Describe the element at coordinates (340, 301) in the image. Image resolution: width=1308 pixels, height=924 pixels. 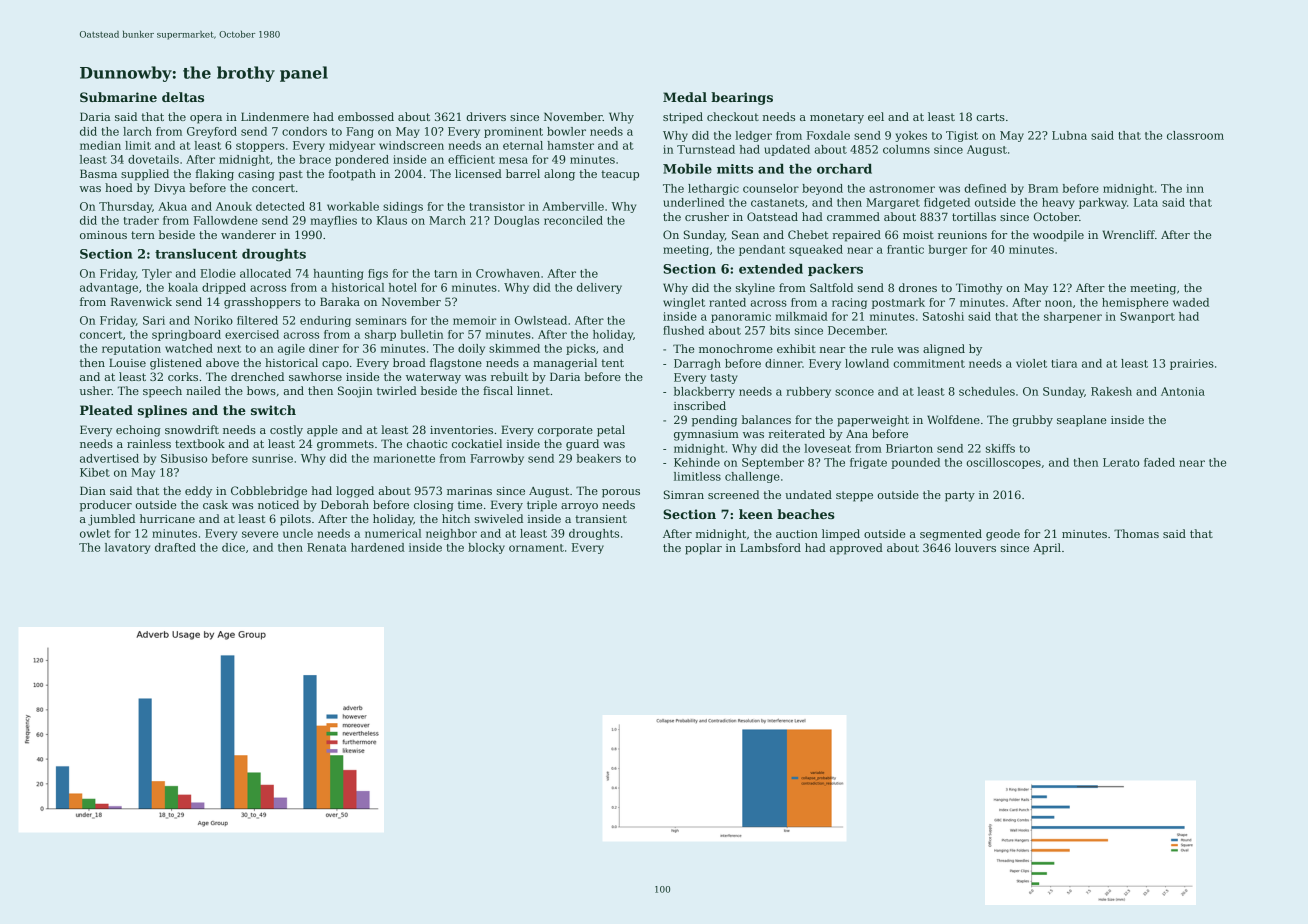
I see `Baraka` at that location.
